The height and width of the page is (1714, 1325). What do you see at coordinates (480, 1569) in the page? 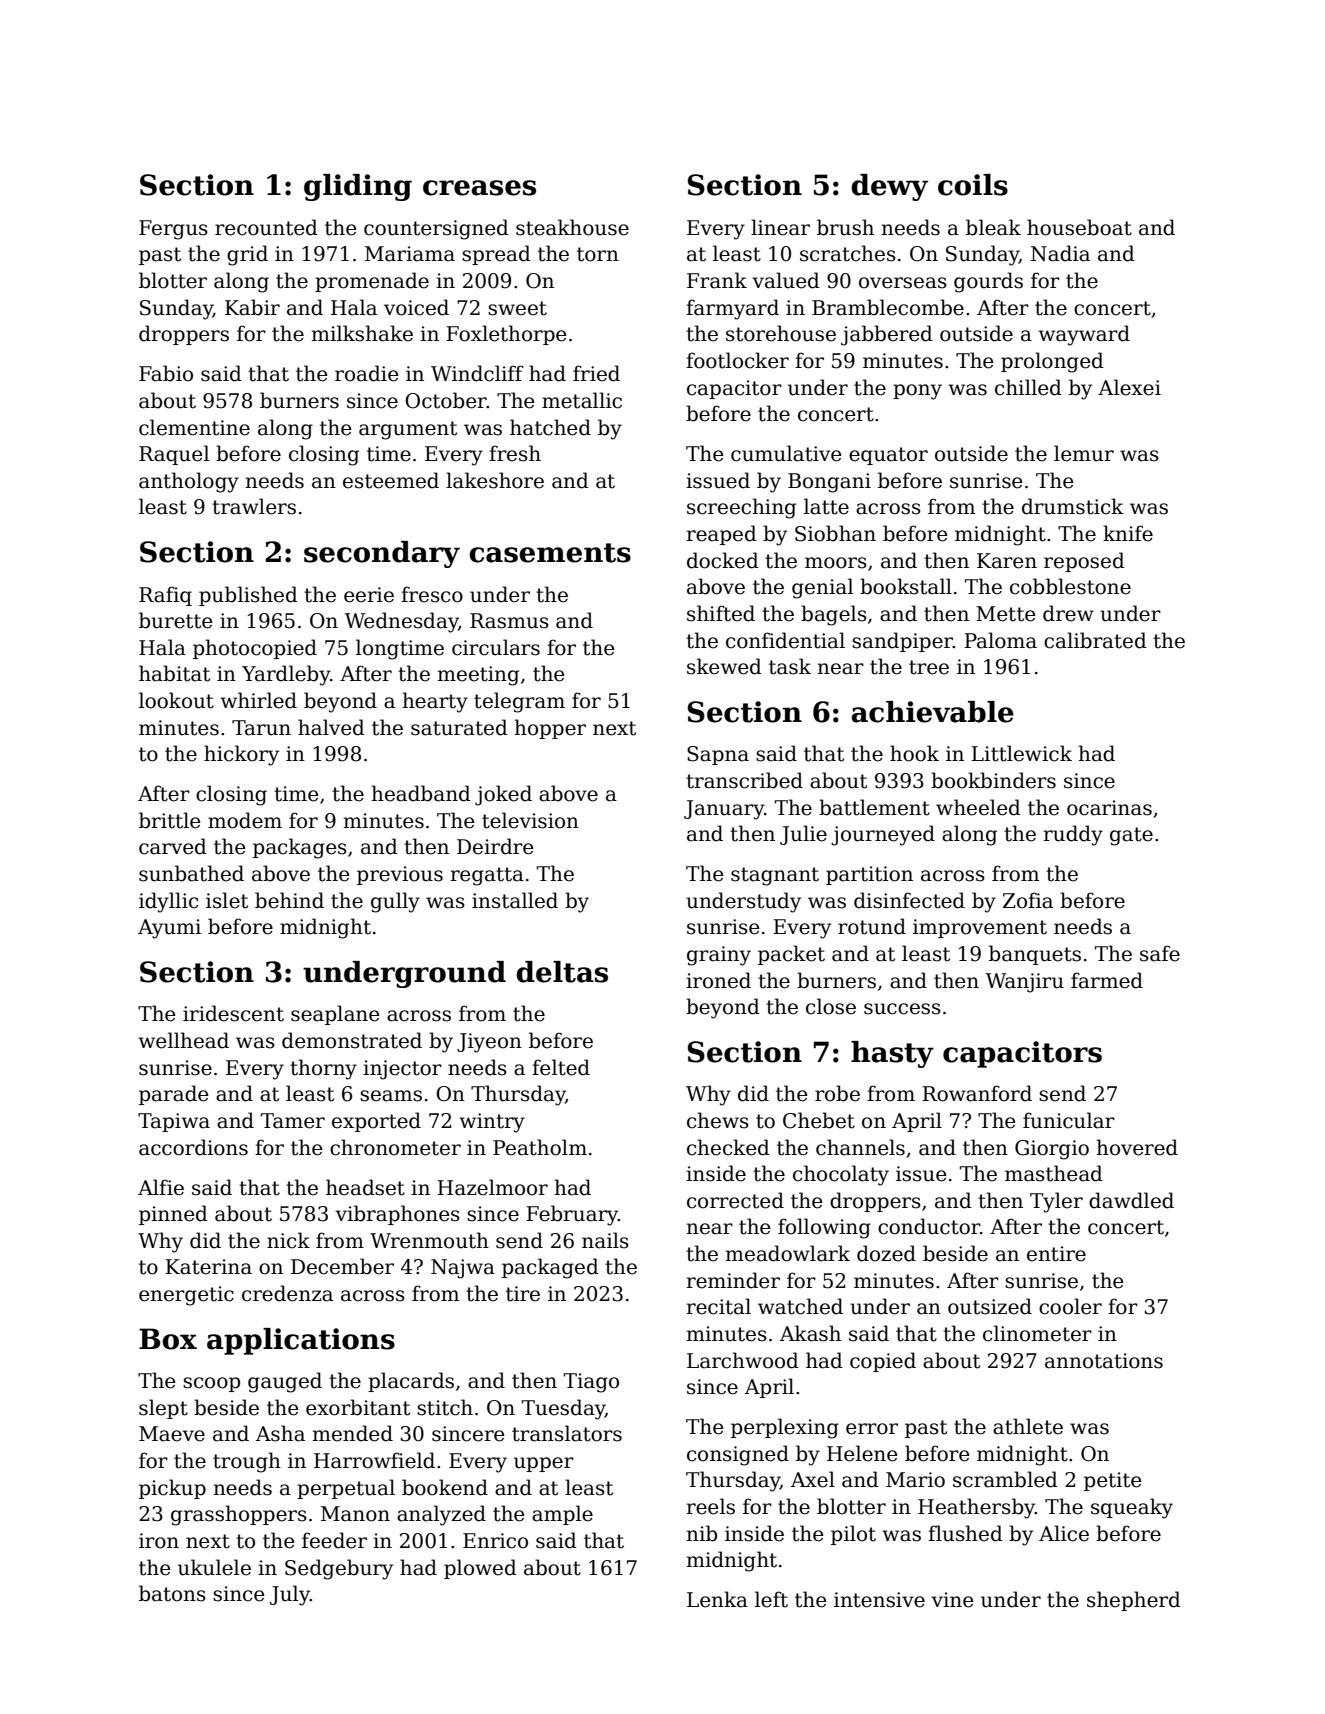
I see `plowed` at bounding box center [480, 1569].
